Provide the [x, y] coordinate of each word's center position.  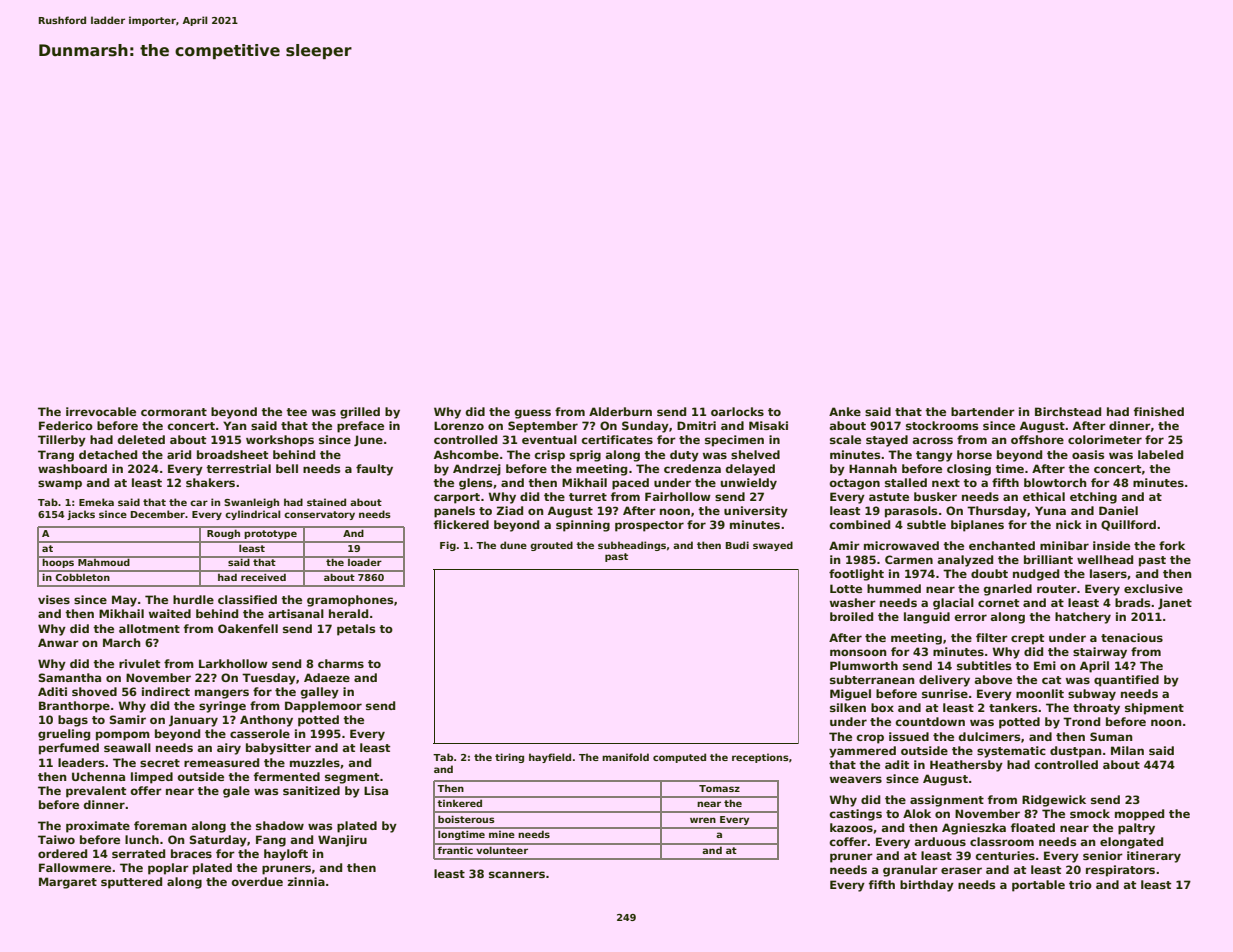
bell [287, 468]
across [933, 440]
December [158, 514]
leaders [81, 762]
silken [848, 707]
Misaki [768, 425]
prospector [649, 526]
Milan [1127, 750]
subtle [926, 524]
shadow [280, 825]
